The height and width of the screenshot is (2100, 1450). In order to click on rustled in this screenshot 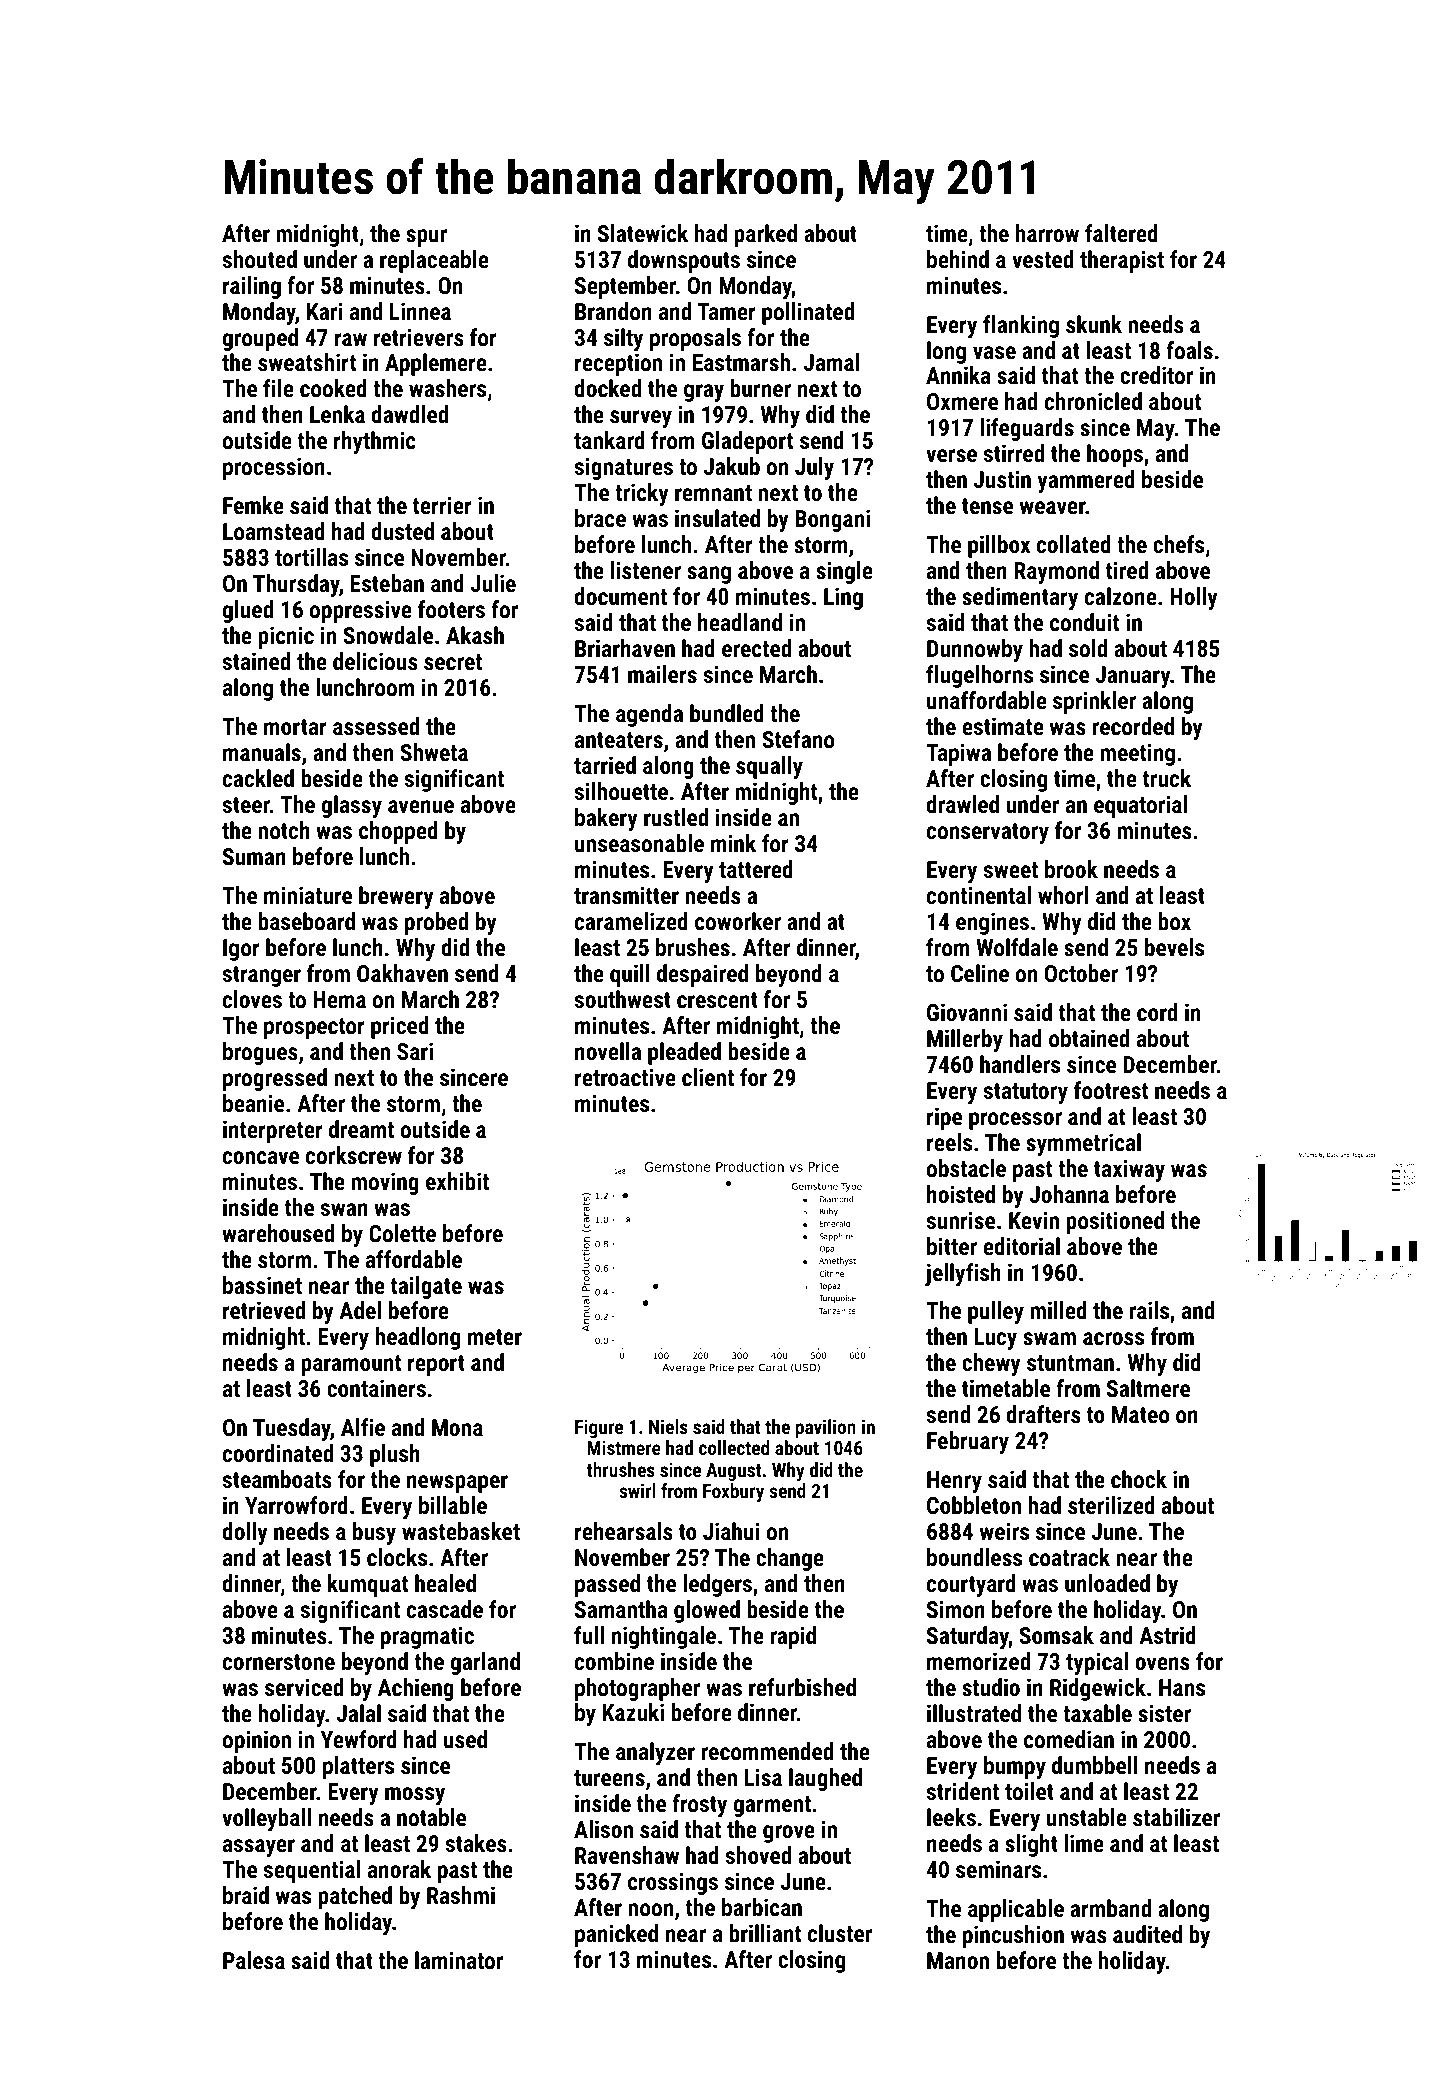, I will do `click(676, 817)`.
